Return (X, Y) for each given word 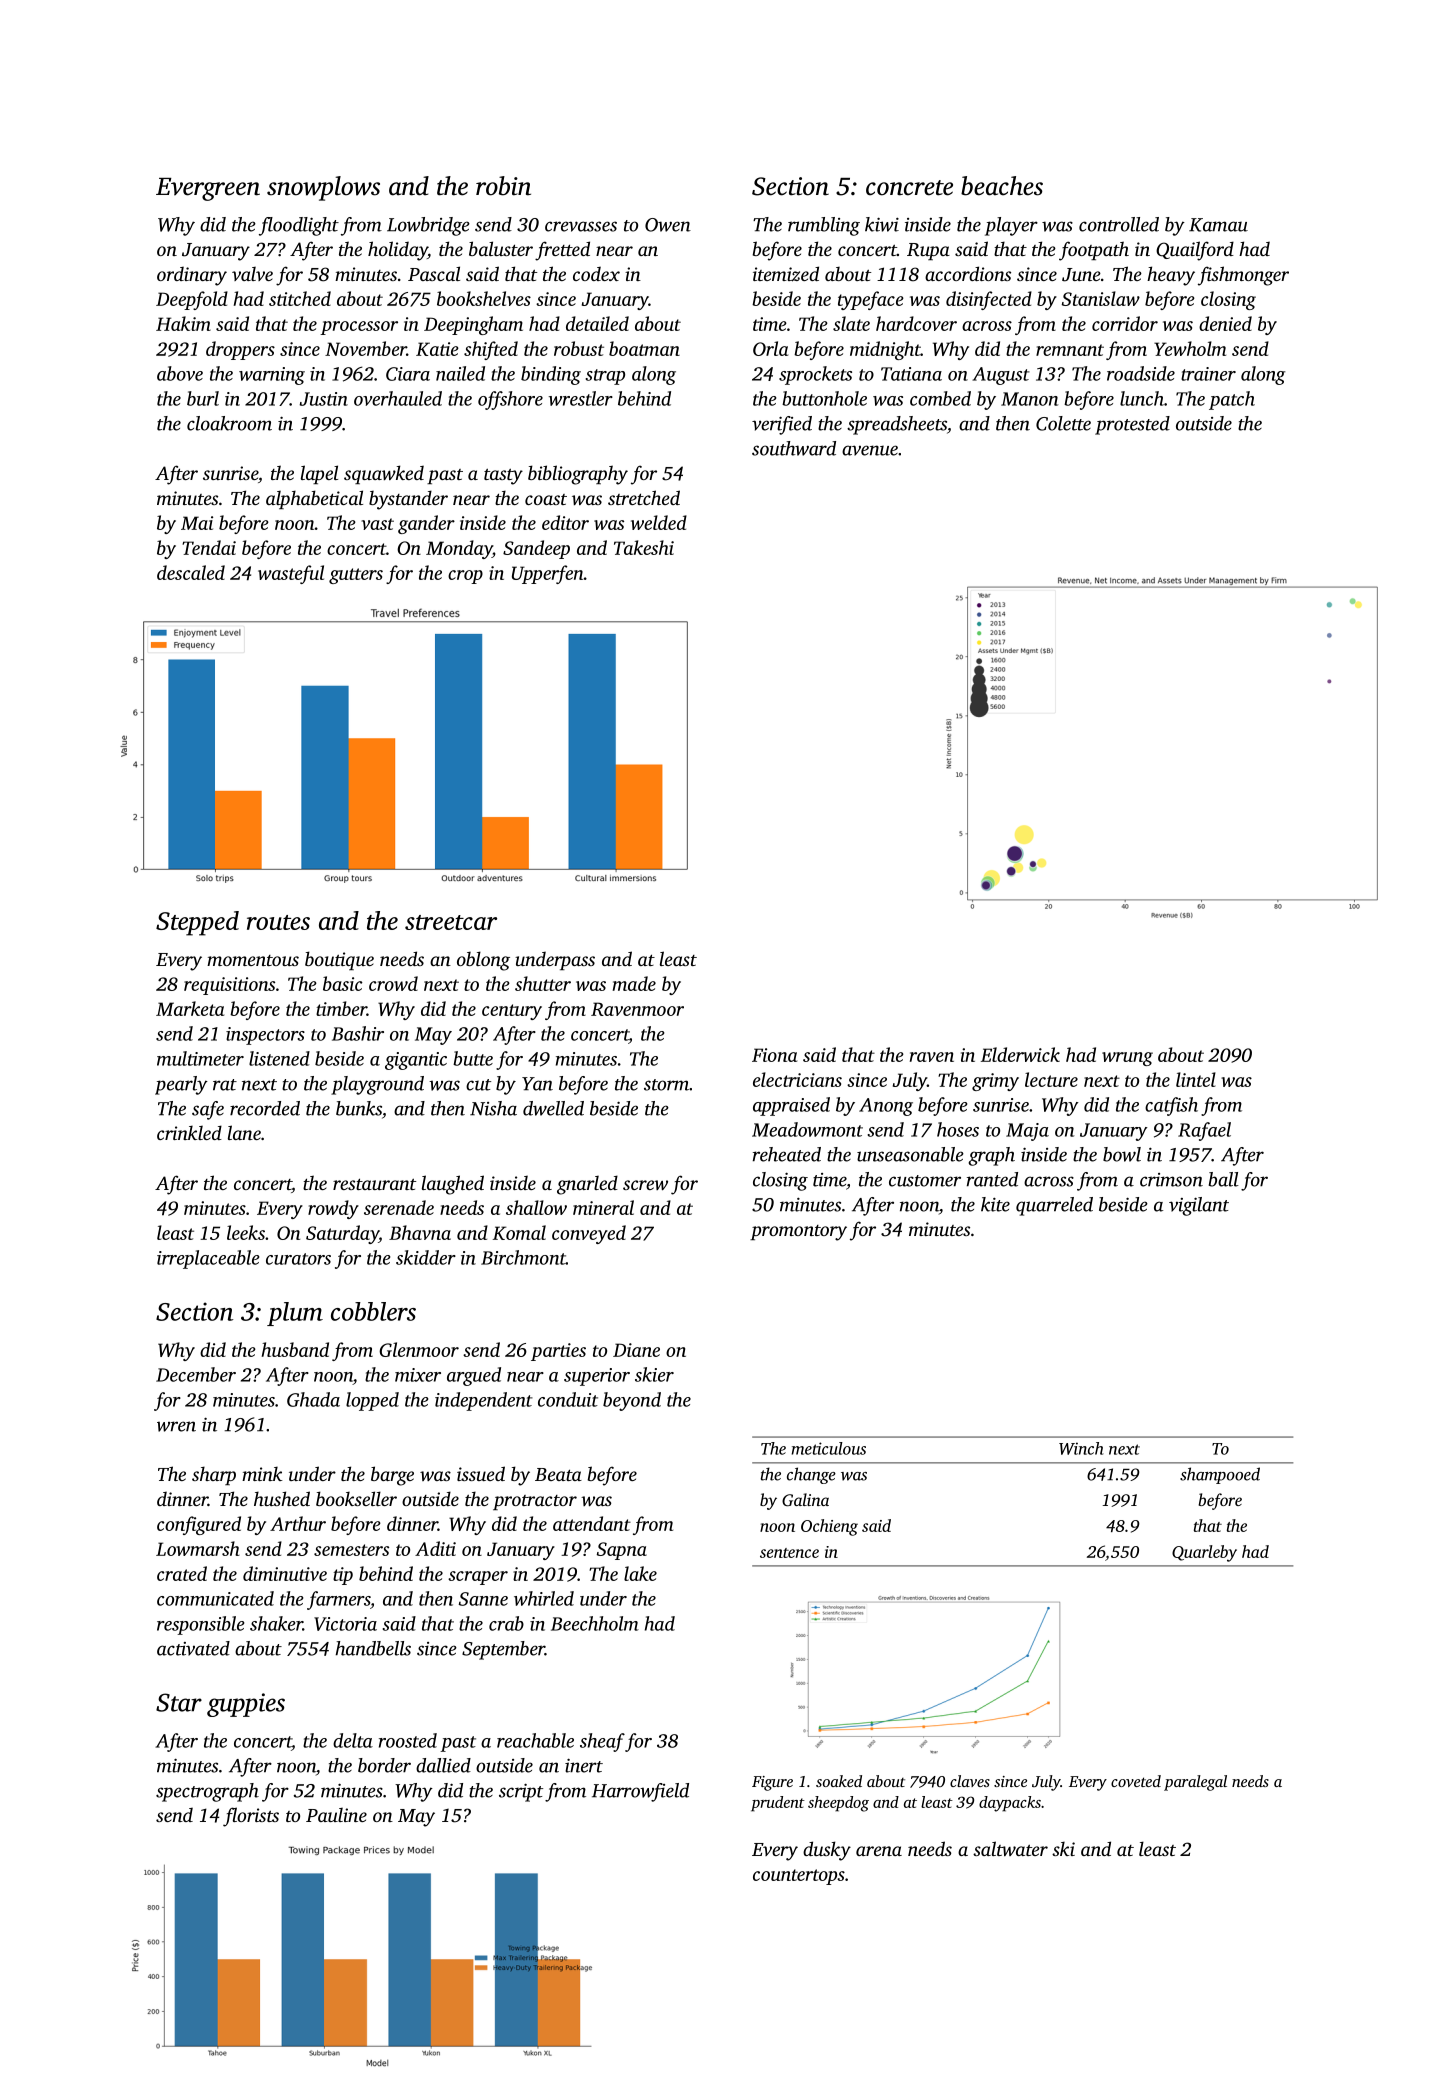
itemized (786, 274)
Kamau (1218, 225)
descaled (191, 572)
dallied (443, 1765)
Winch (1081, 1448)
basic (343, 983)
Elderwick (1020, 1054)
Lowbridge (428, 226)
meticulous (829, 1448)
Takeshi (644, 547)
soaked (839, 1781)
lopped (372, 1401)
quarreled (1054, 1206)
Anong (886, 1107)
